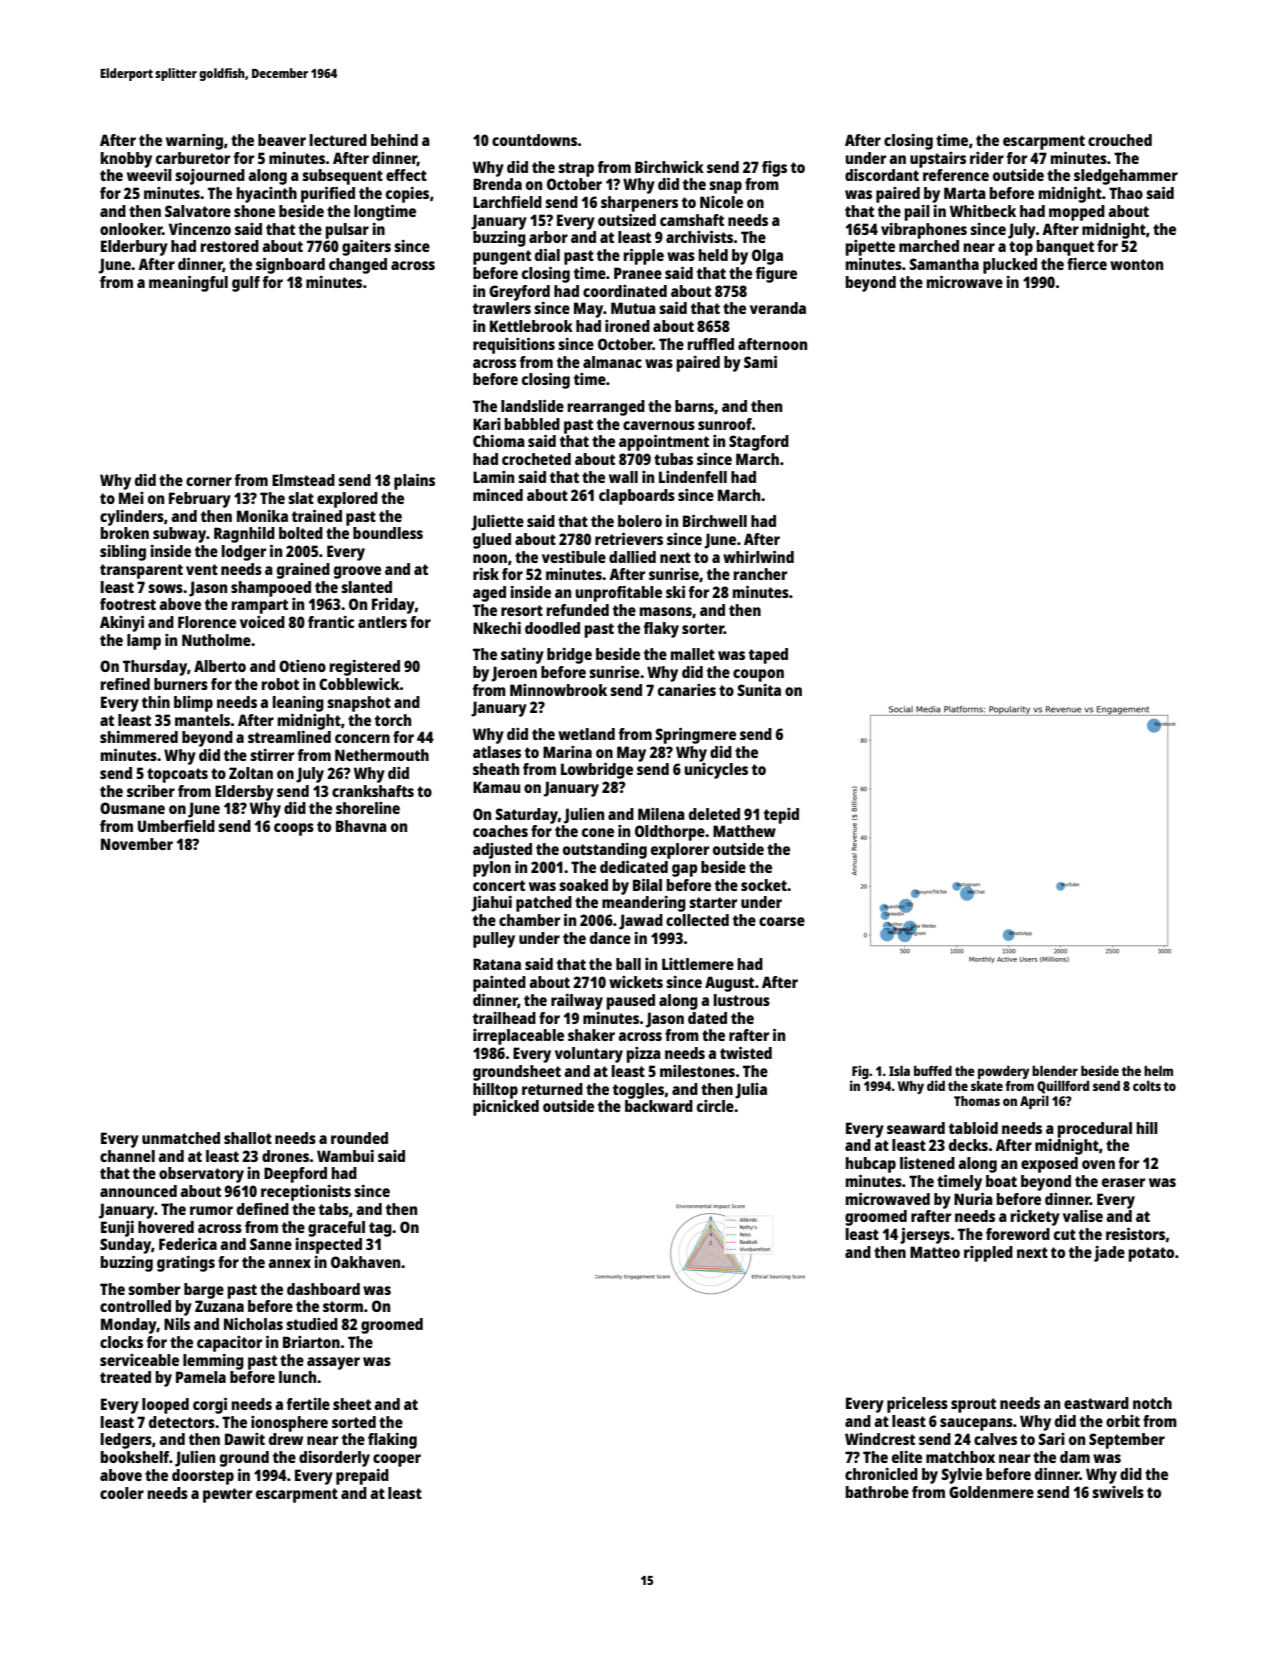  What do you see at coordinates (669, 167) in the document?
I see `Birchwick` at bounding box center [669, 167].
